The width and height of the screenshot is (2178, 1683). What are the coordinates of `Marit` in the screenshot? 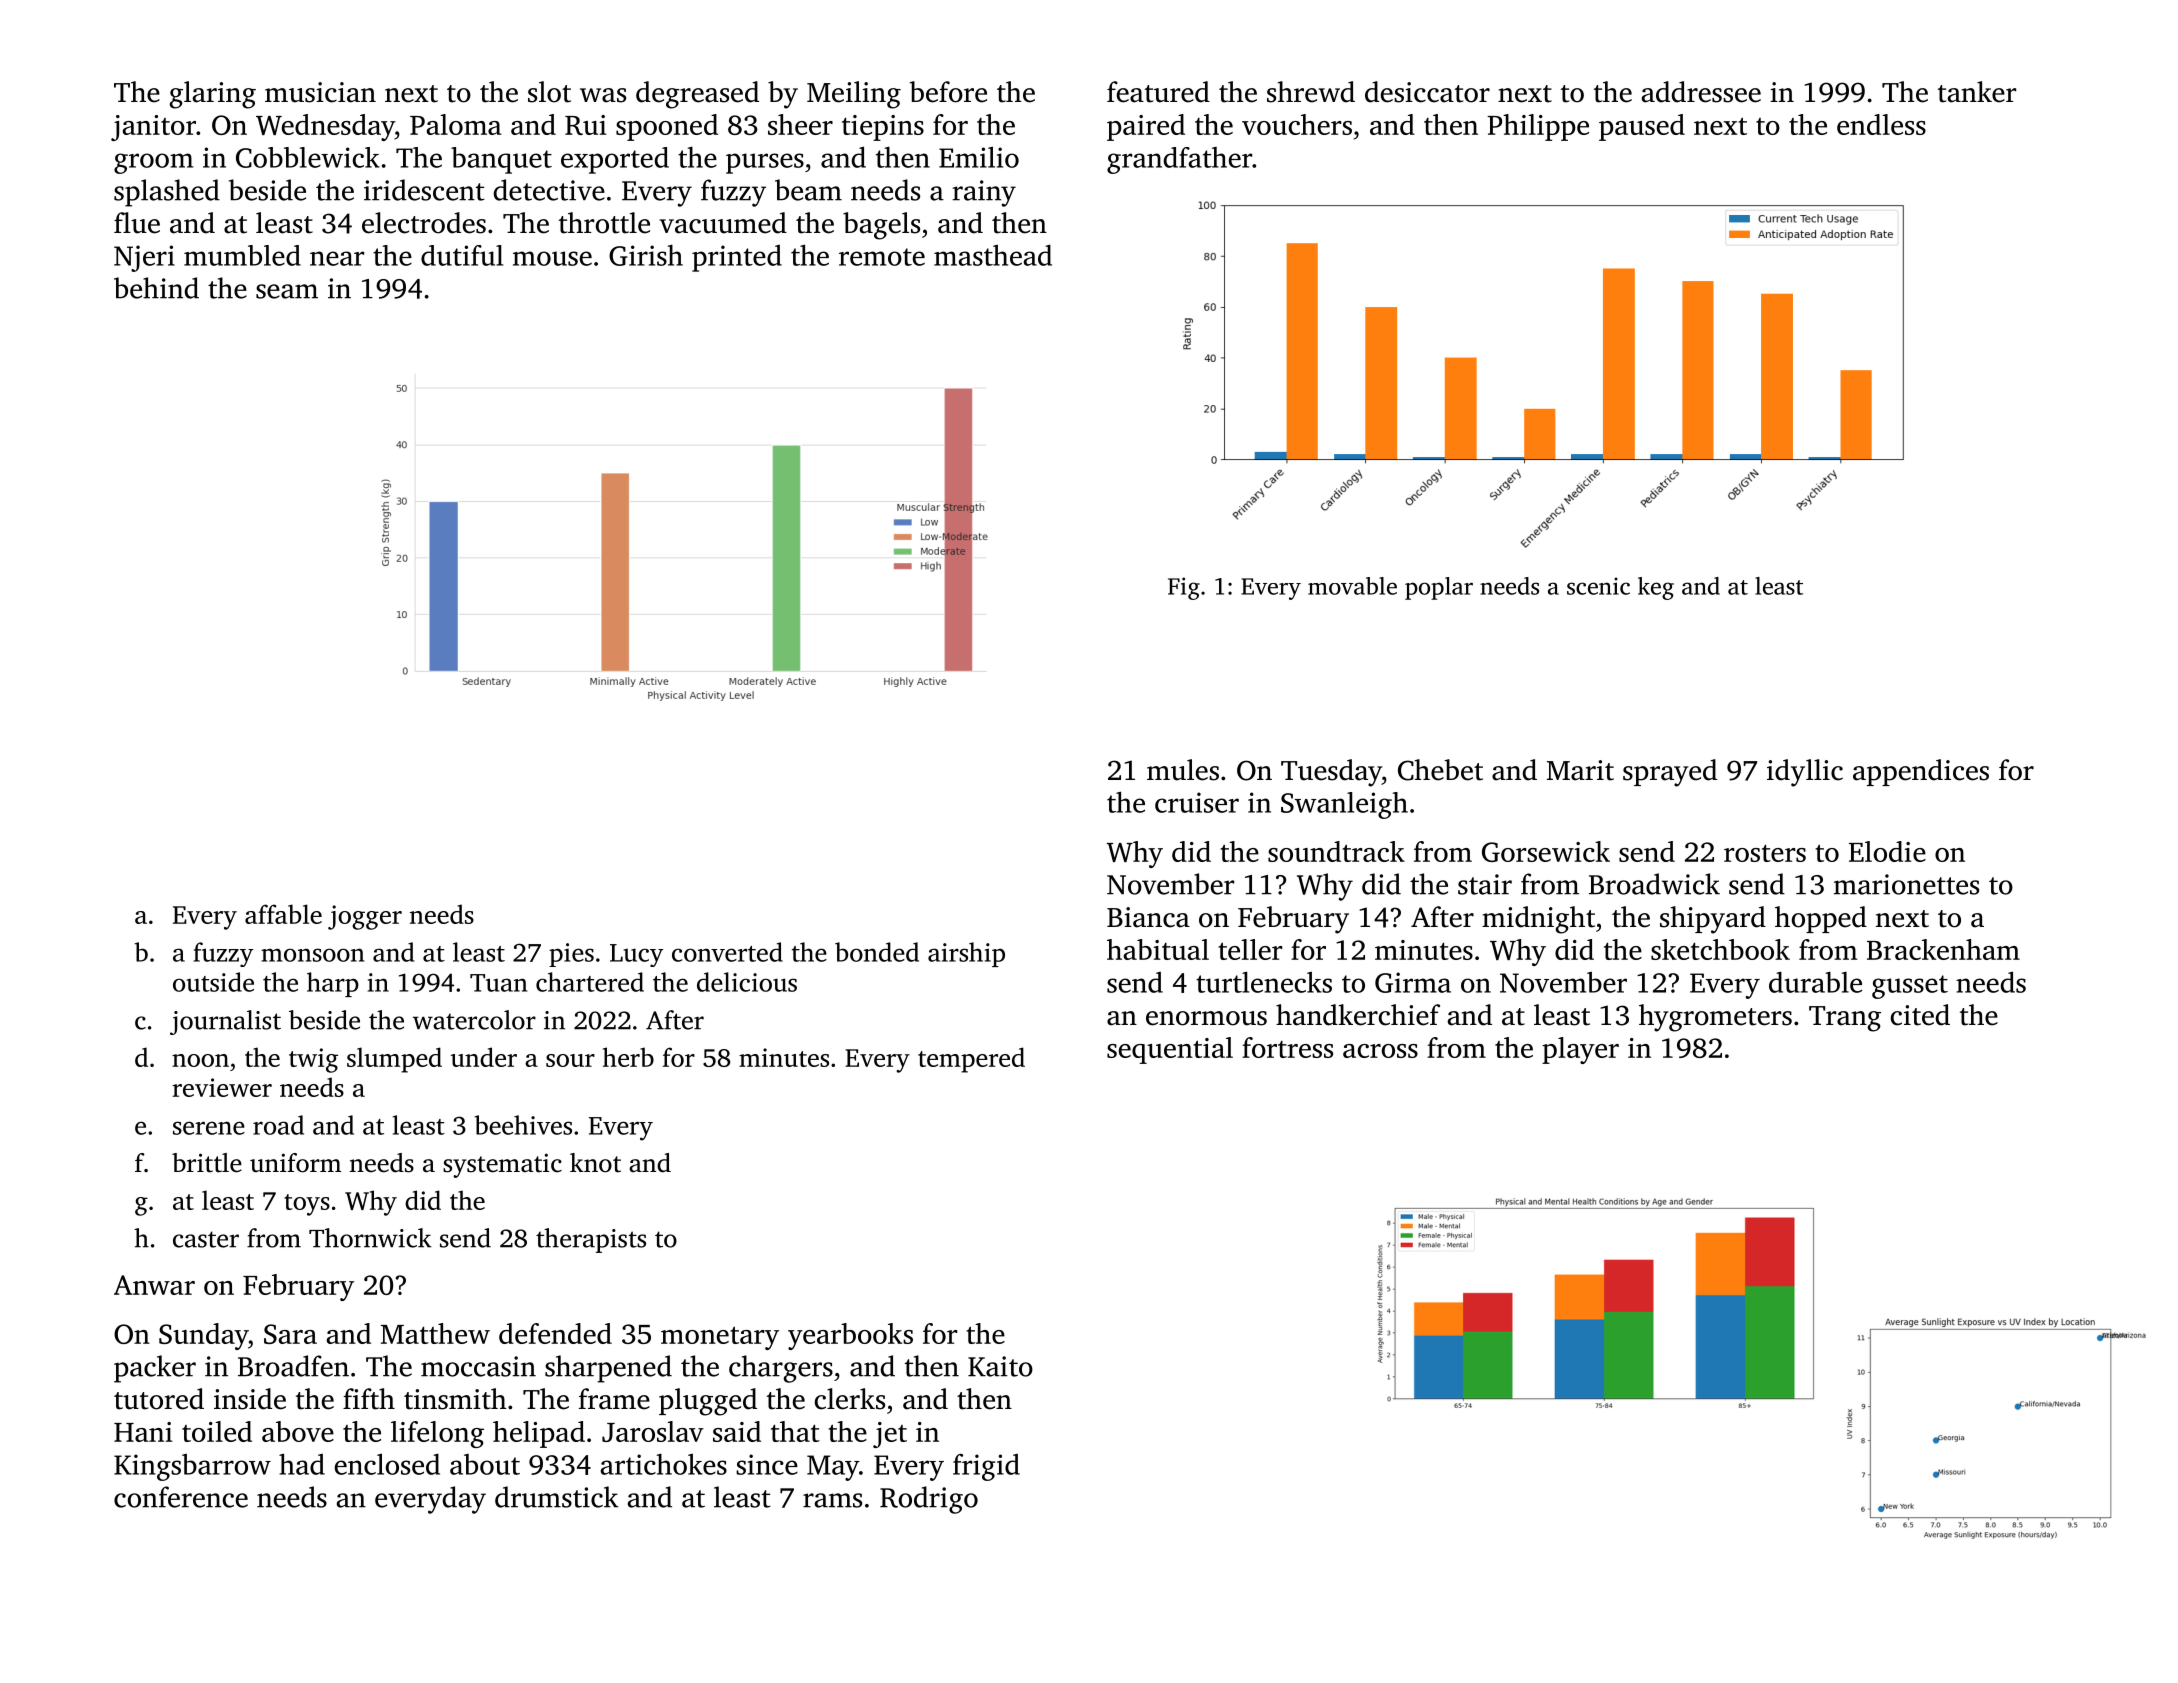 It's located at (1580, 770).
